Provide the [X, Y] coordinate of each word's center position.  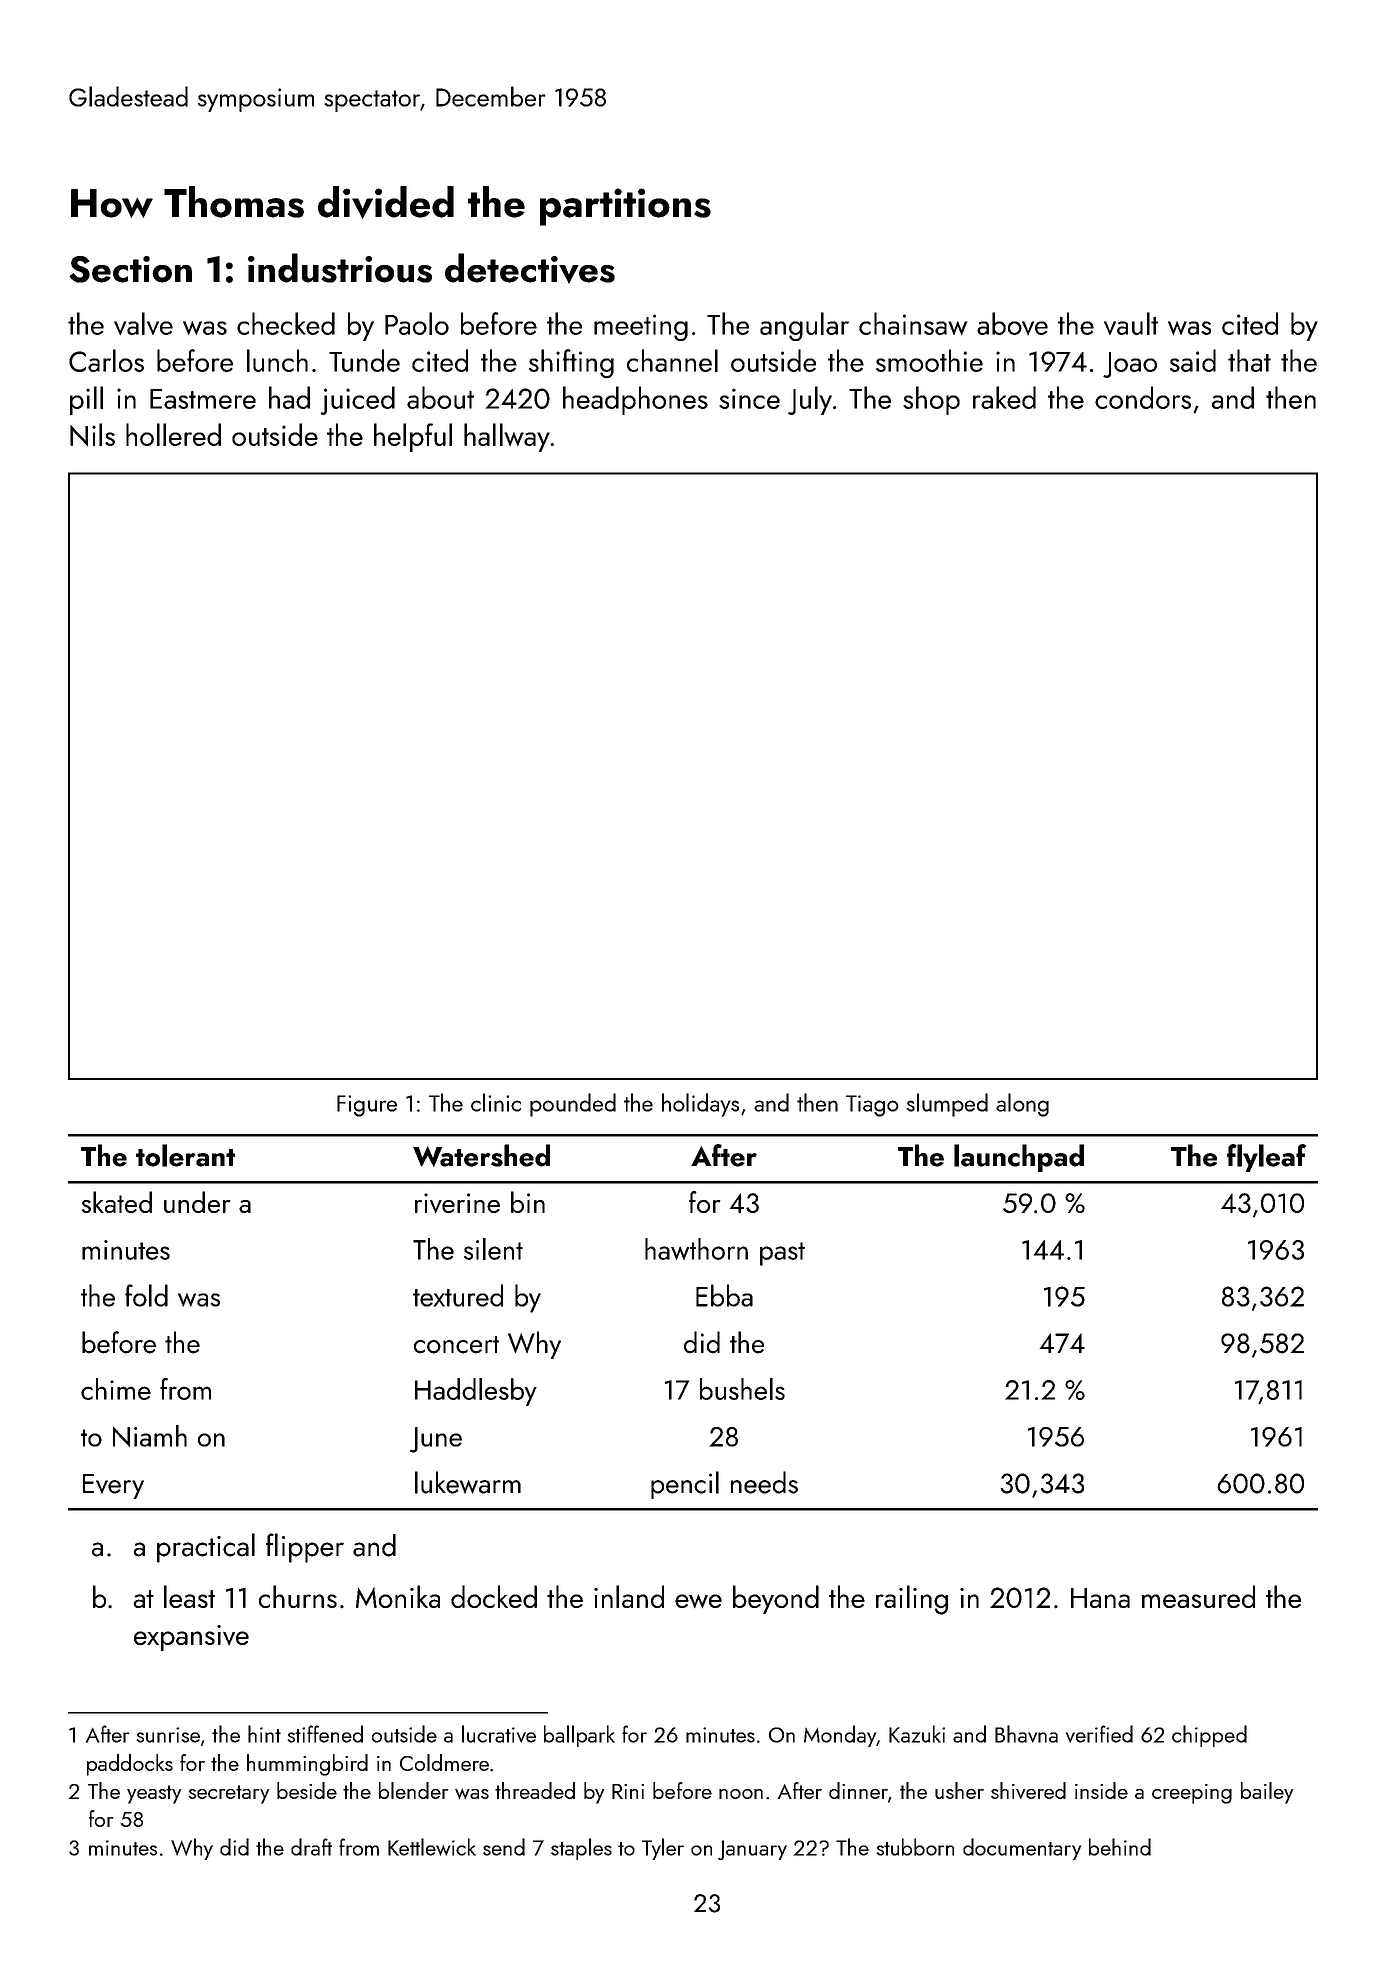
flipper [305, 1548]
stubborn [915, 1847]
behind [1120, 1847]
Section [130, 269]
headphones [635, 400]
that [1249, 360]
